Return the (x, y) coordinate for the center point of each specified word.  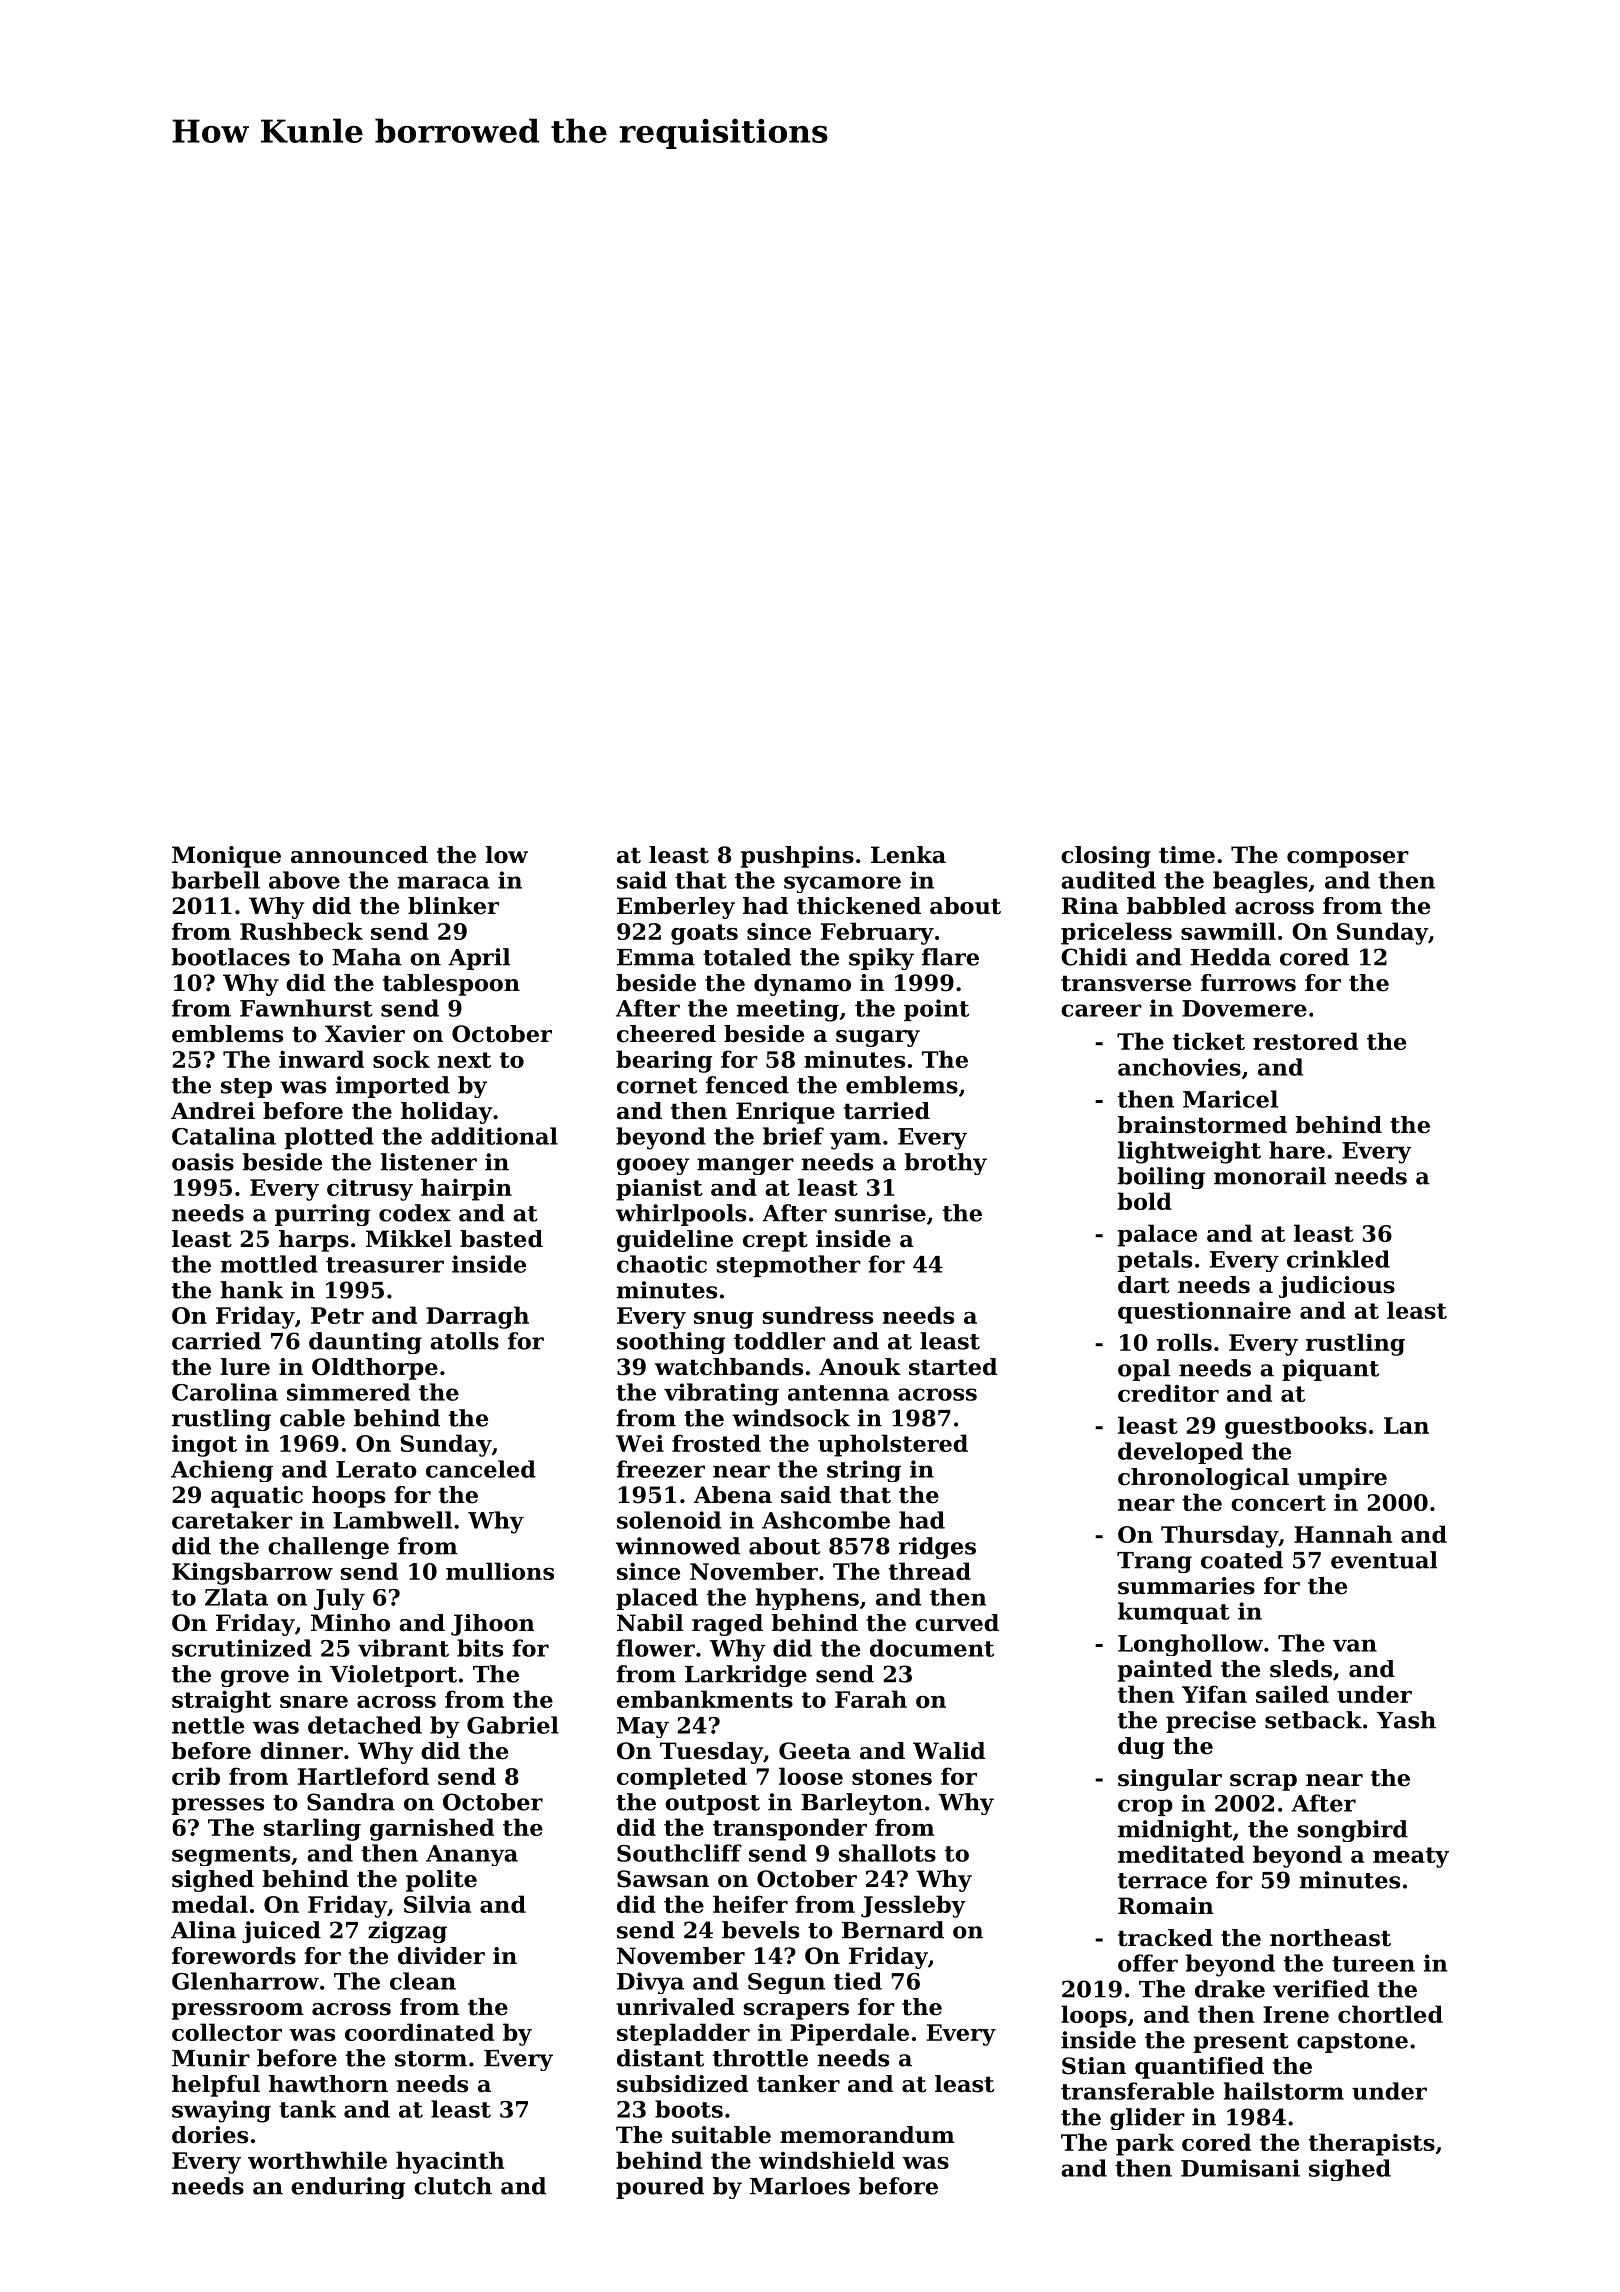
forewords (234, 1956)
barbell (216, 880)
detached (365, 1725)
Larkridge (746, 1676)
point (936, 1010)
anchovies (1179, 1067)
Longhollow (1190, 1645)
